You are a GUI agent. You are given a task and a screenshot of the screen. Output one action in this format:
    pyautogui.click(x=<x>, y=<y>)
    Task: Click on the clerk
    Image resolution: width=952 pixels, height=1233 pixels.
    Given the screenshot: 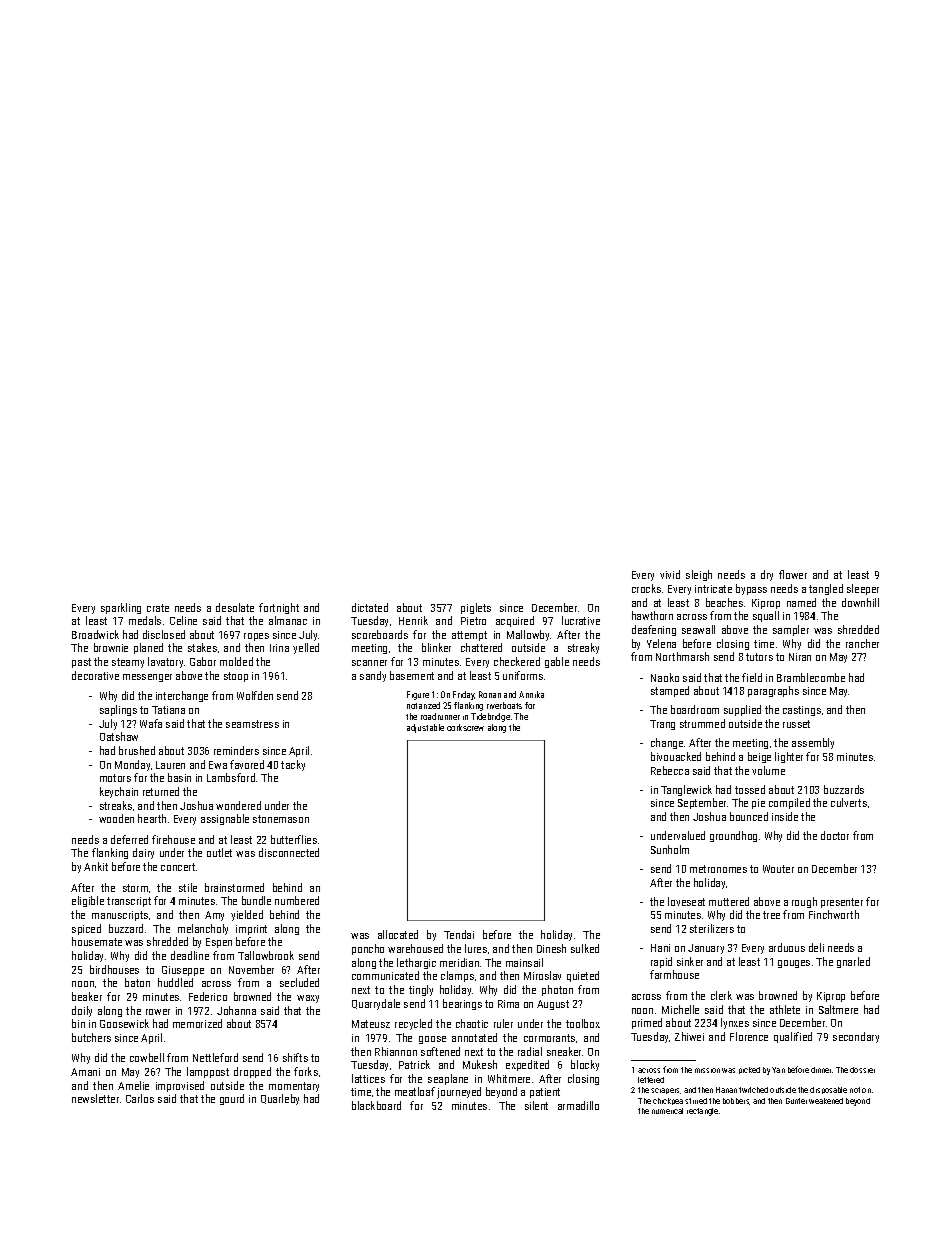 What is the action you would take?
    pyautogui.click(x=721, y=995)
